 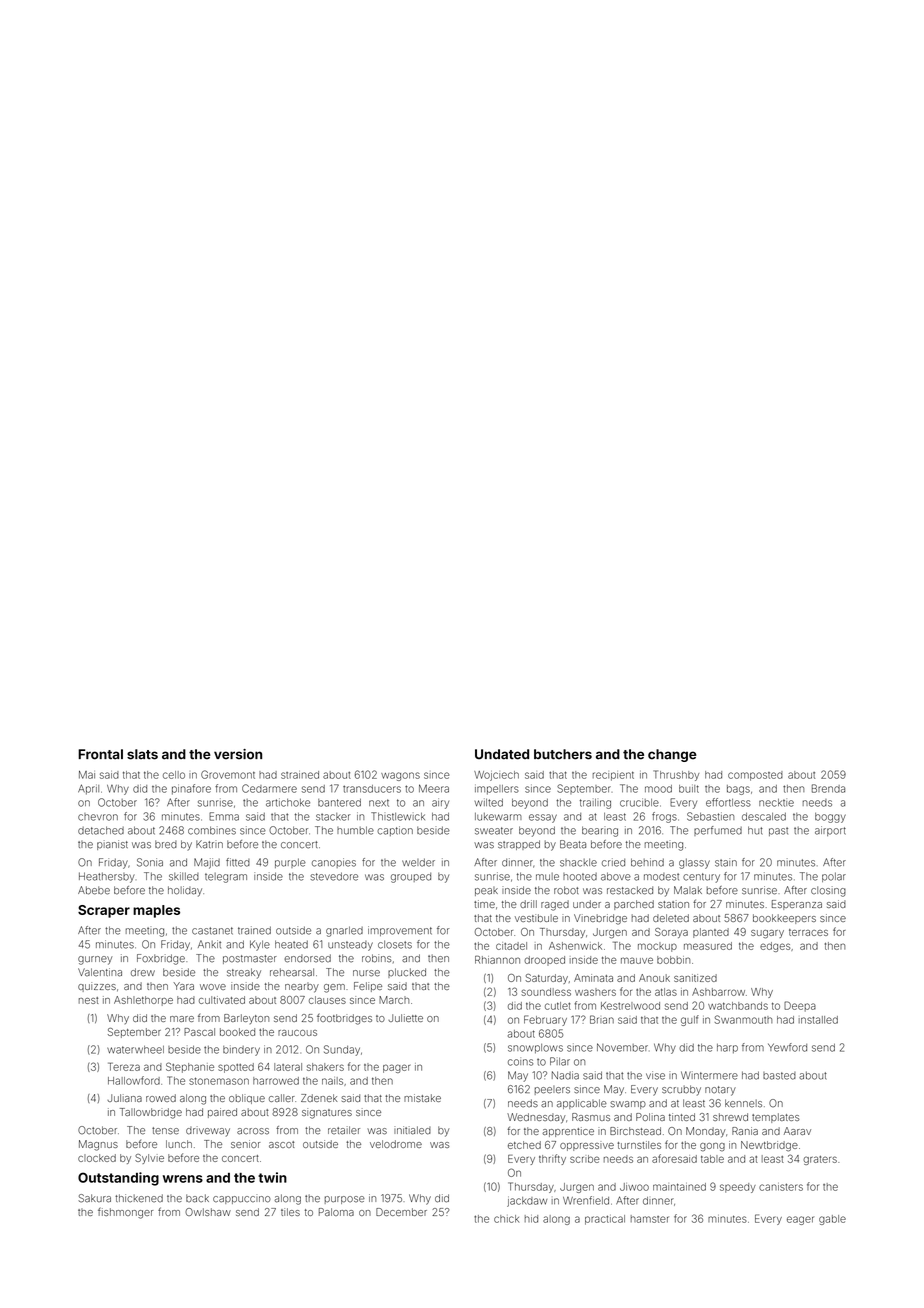 What do you see at coordinates (552, 1090) in the screenshot?
I see `peelers` at bounding box center [552, 1090].
